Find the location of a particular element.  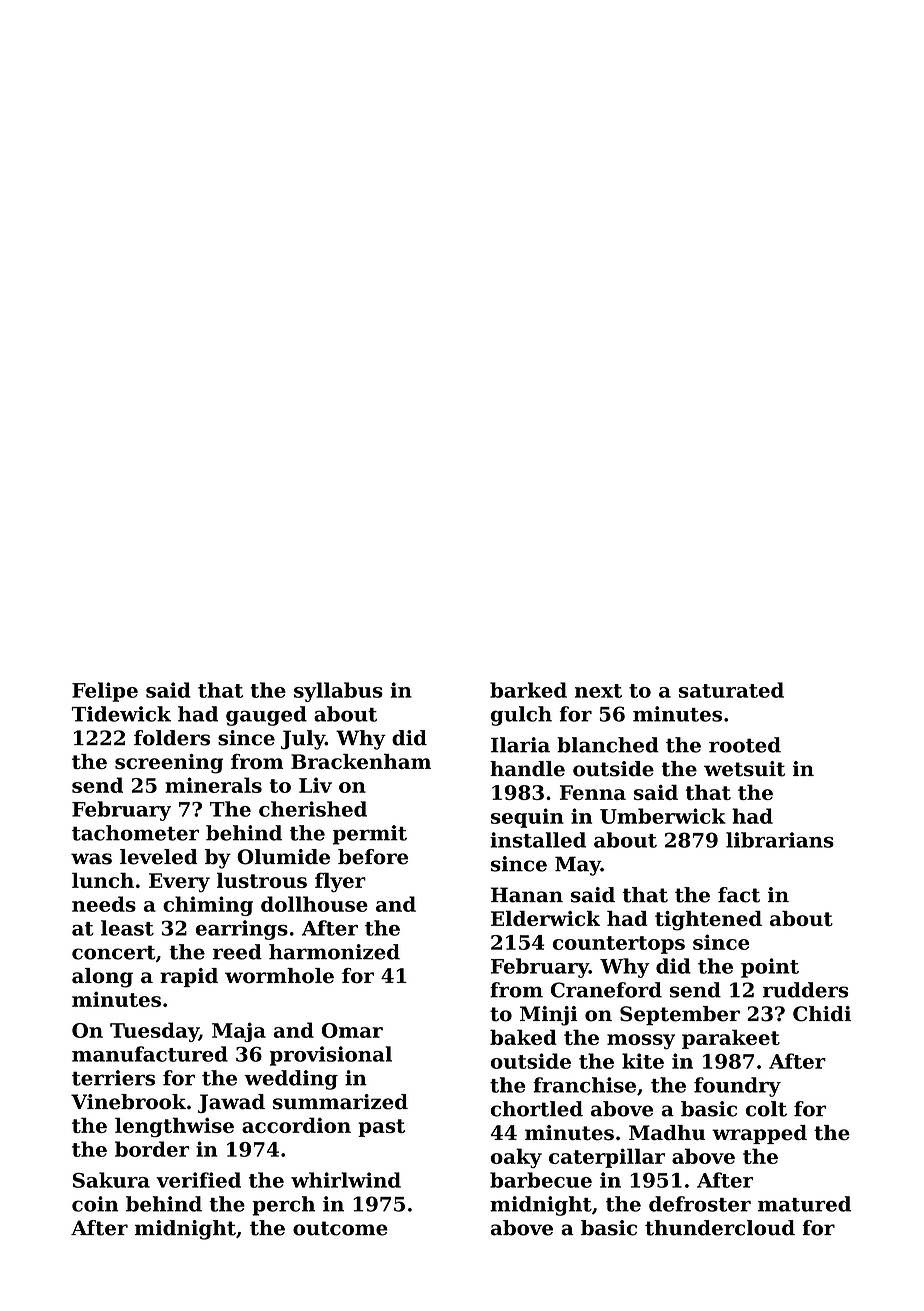

syllabus is located at coordinates (338, 692).
